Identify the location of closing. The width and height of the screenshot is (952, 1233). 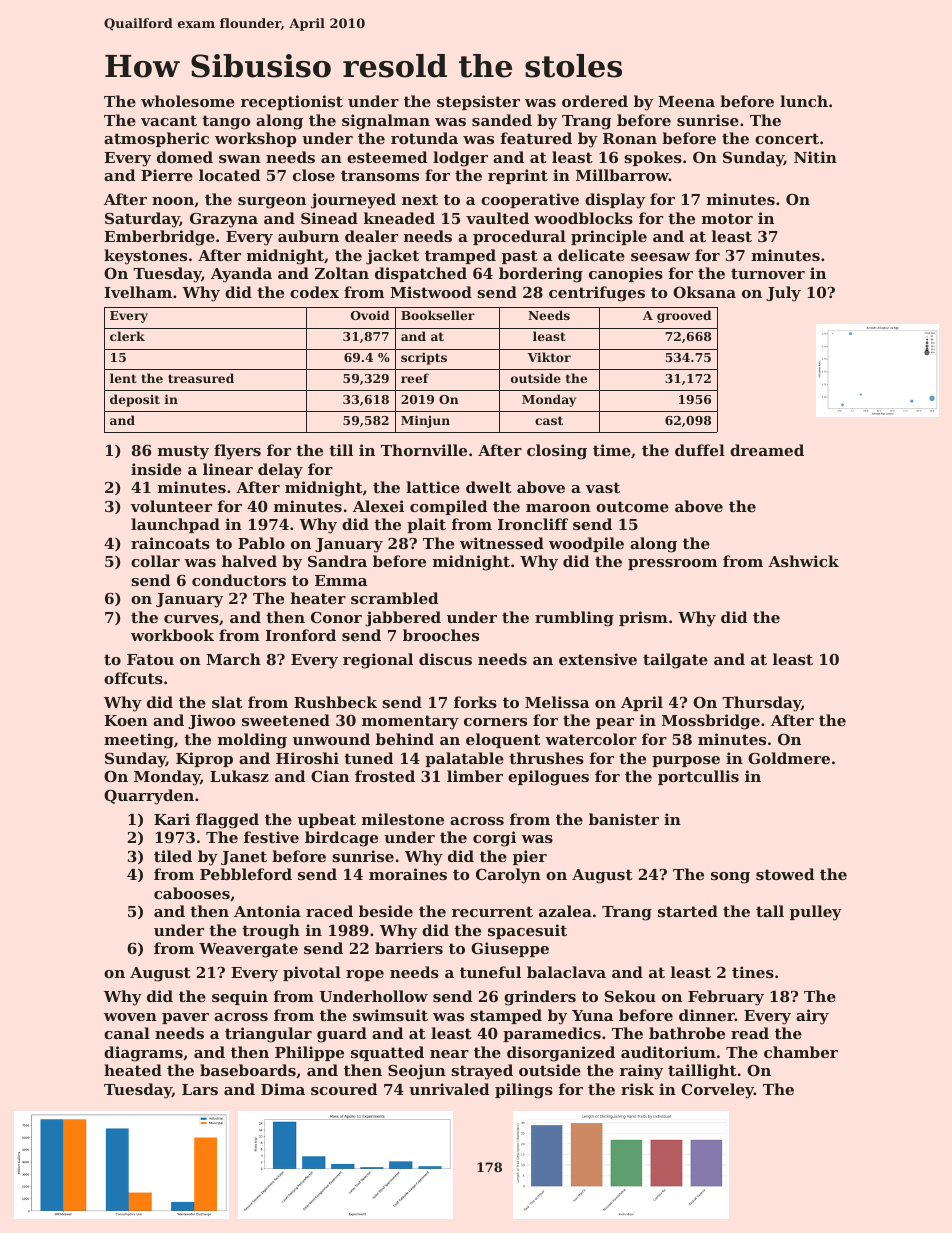
(557, 452).
